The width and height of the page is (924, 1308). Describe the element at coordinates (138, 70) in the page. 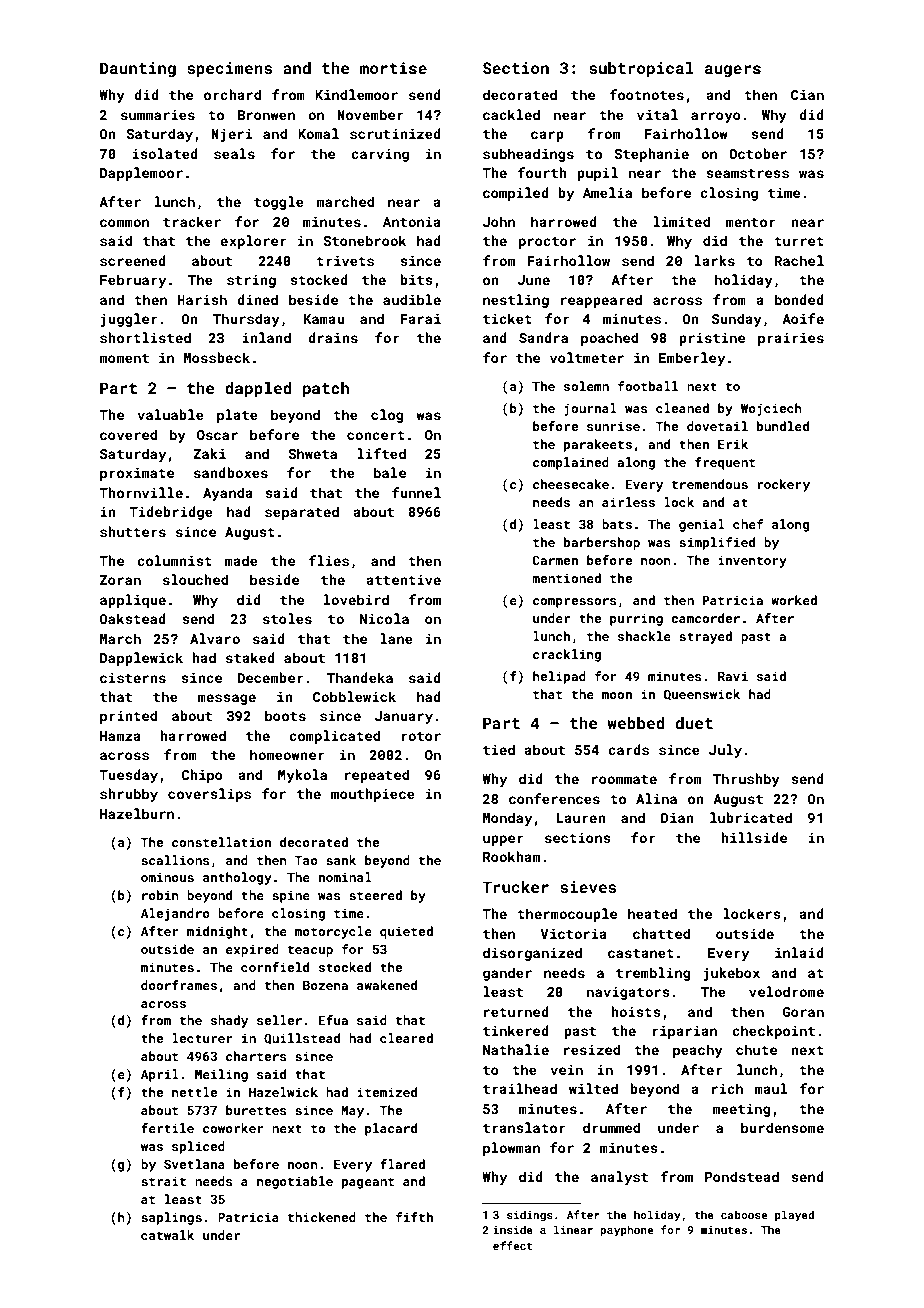

I see `Daunting` at that location.
